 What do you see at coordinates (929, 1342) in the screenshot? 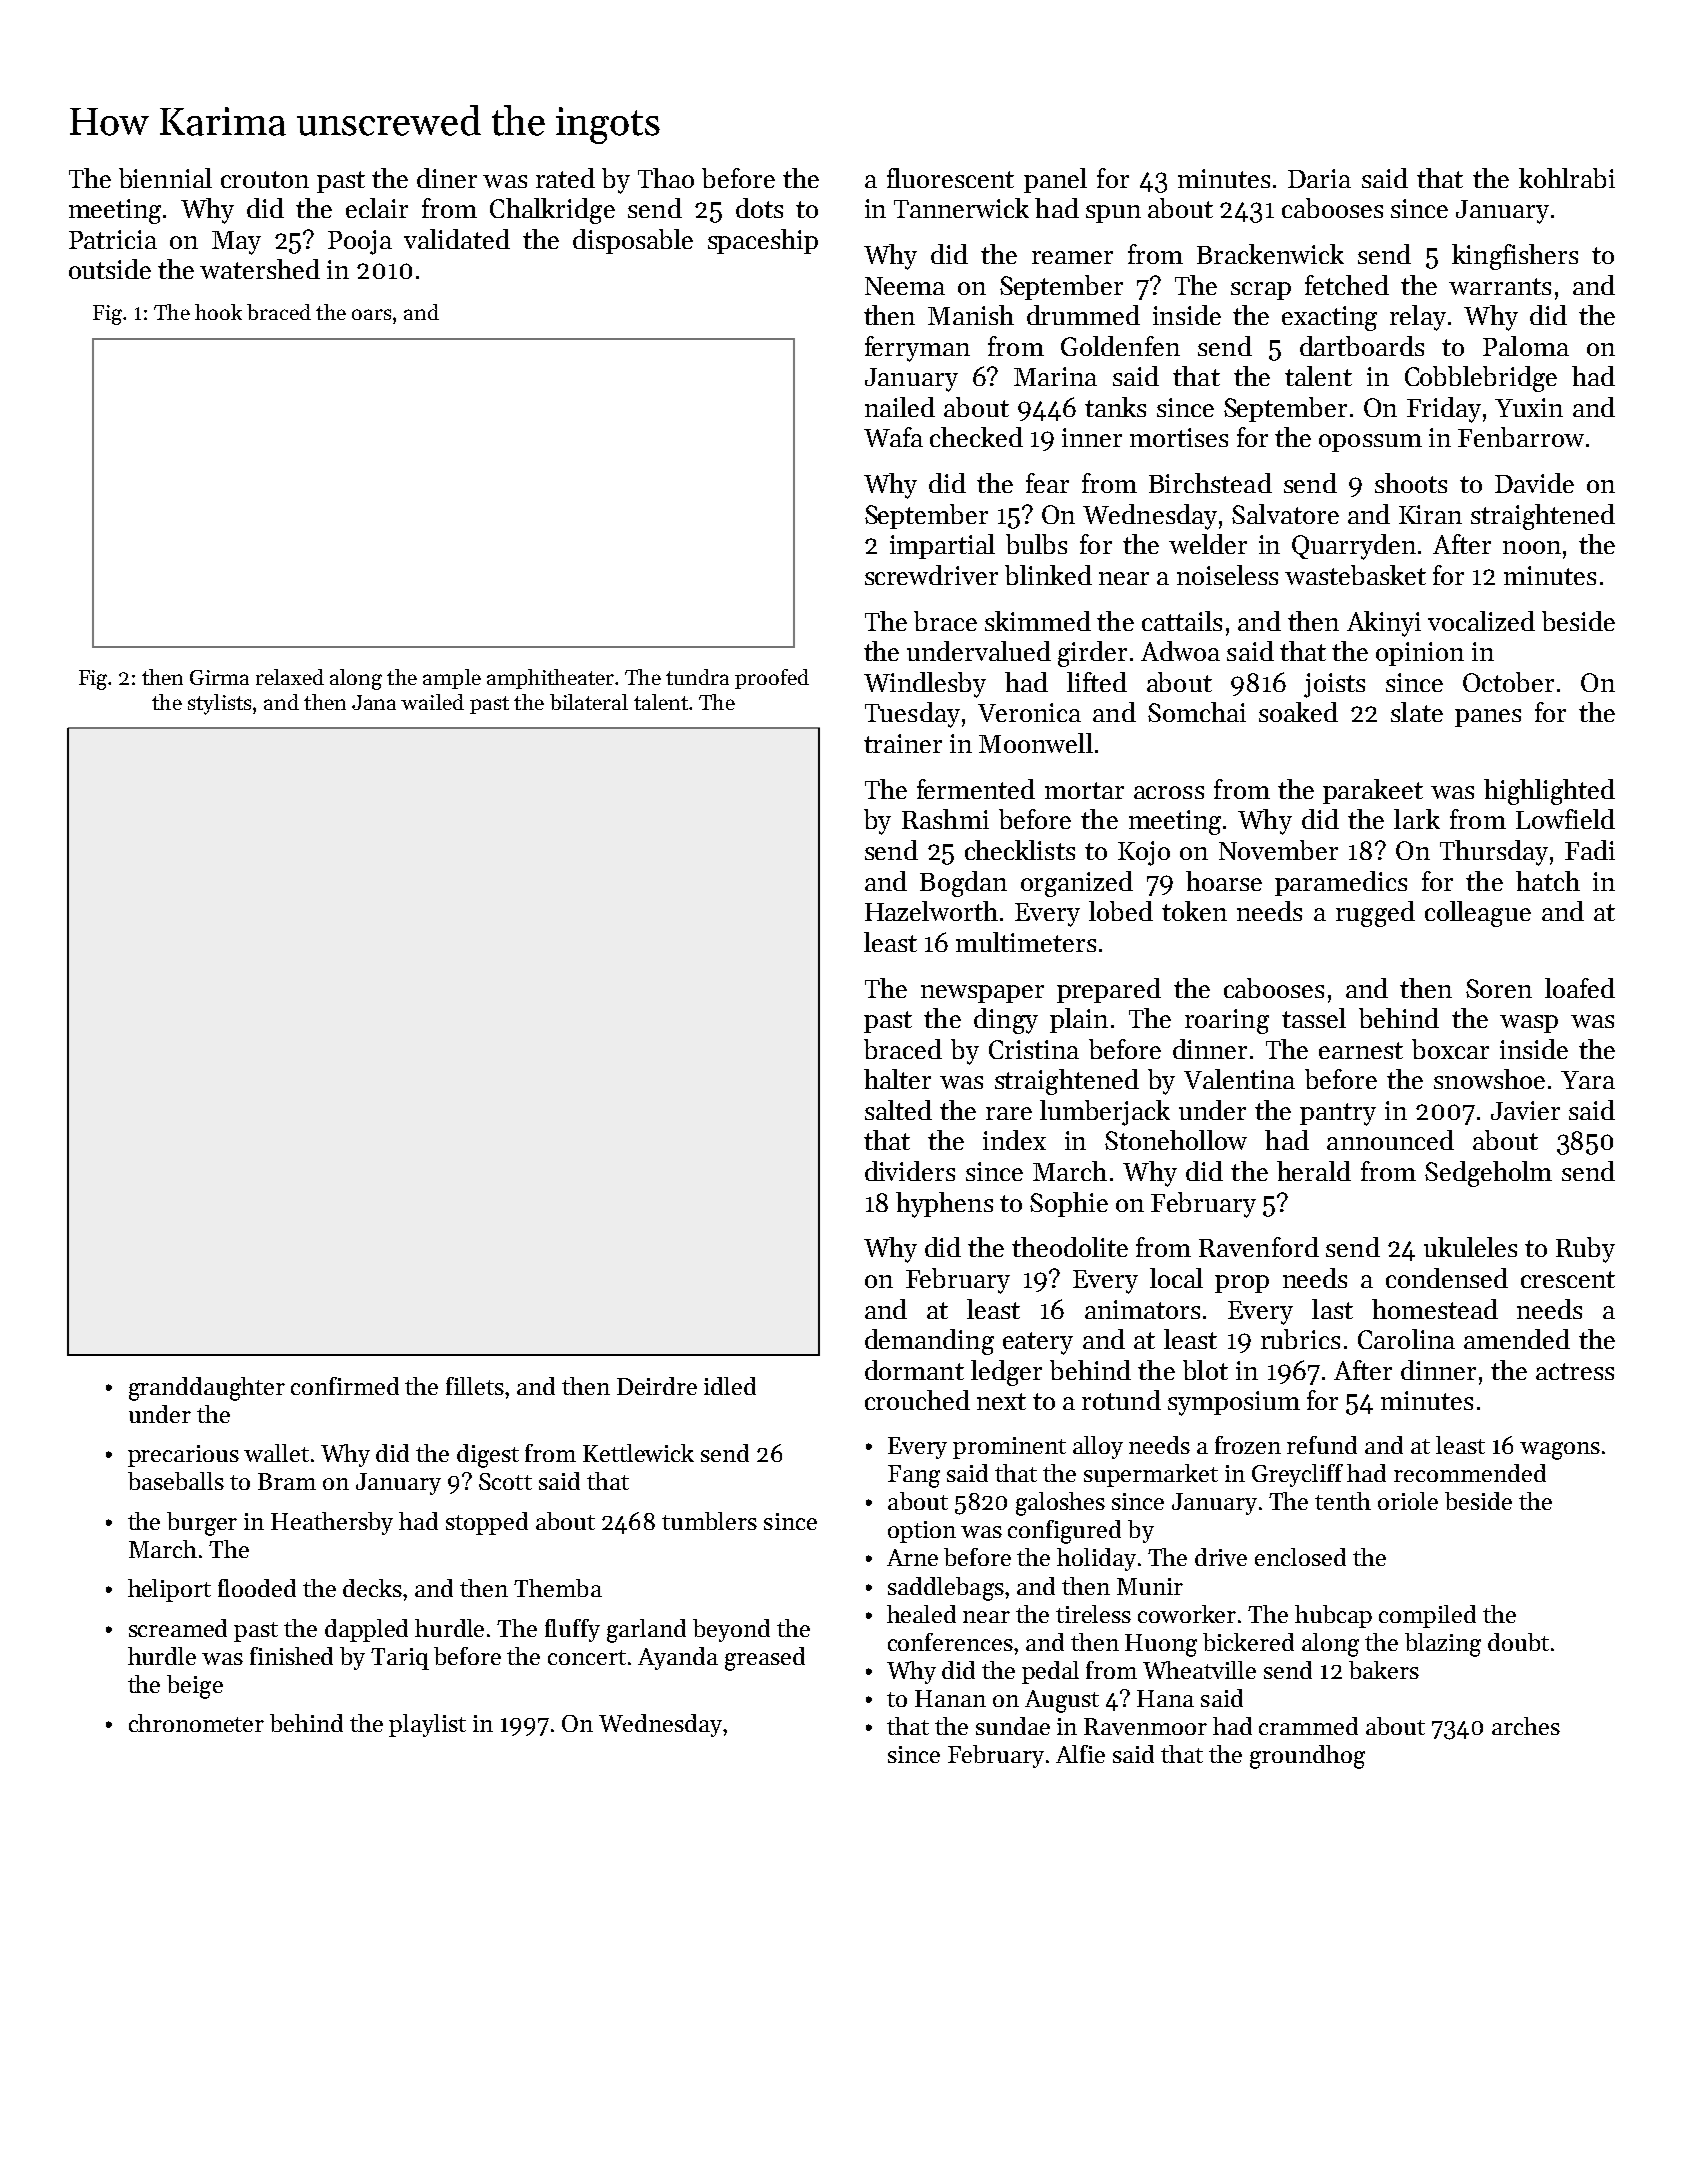
I see `demanding` at bounding box center [929, 1342].
